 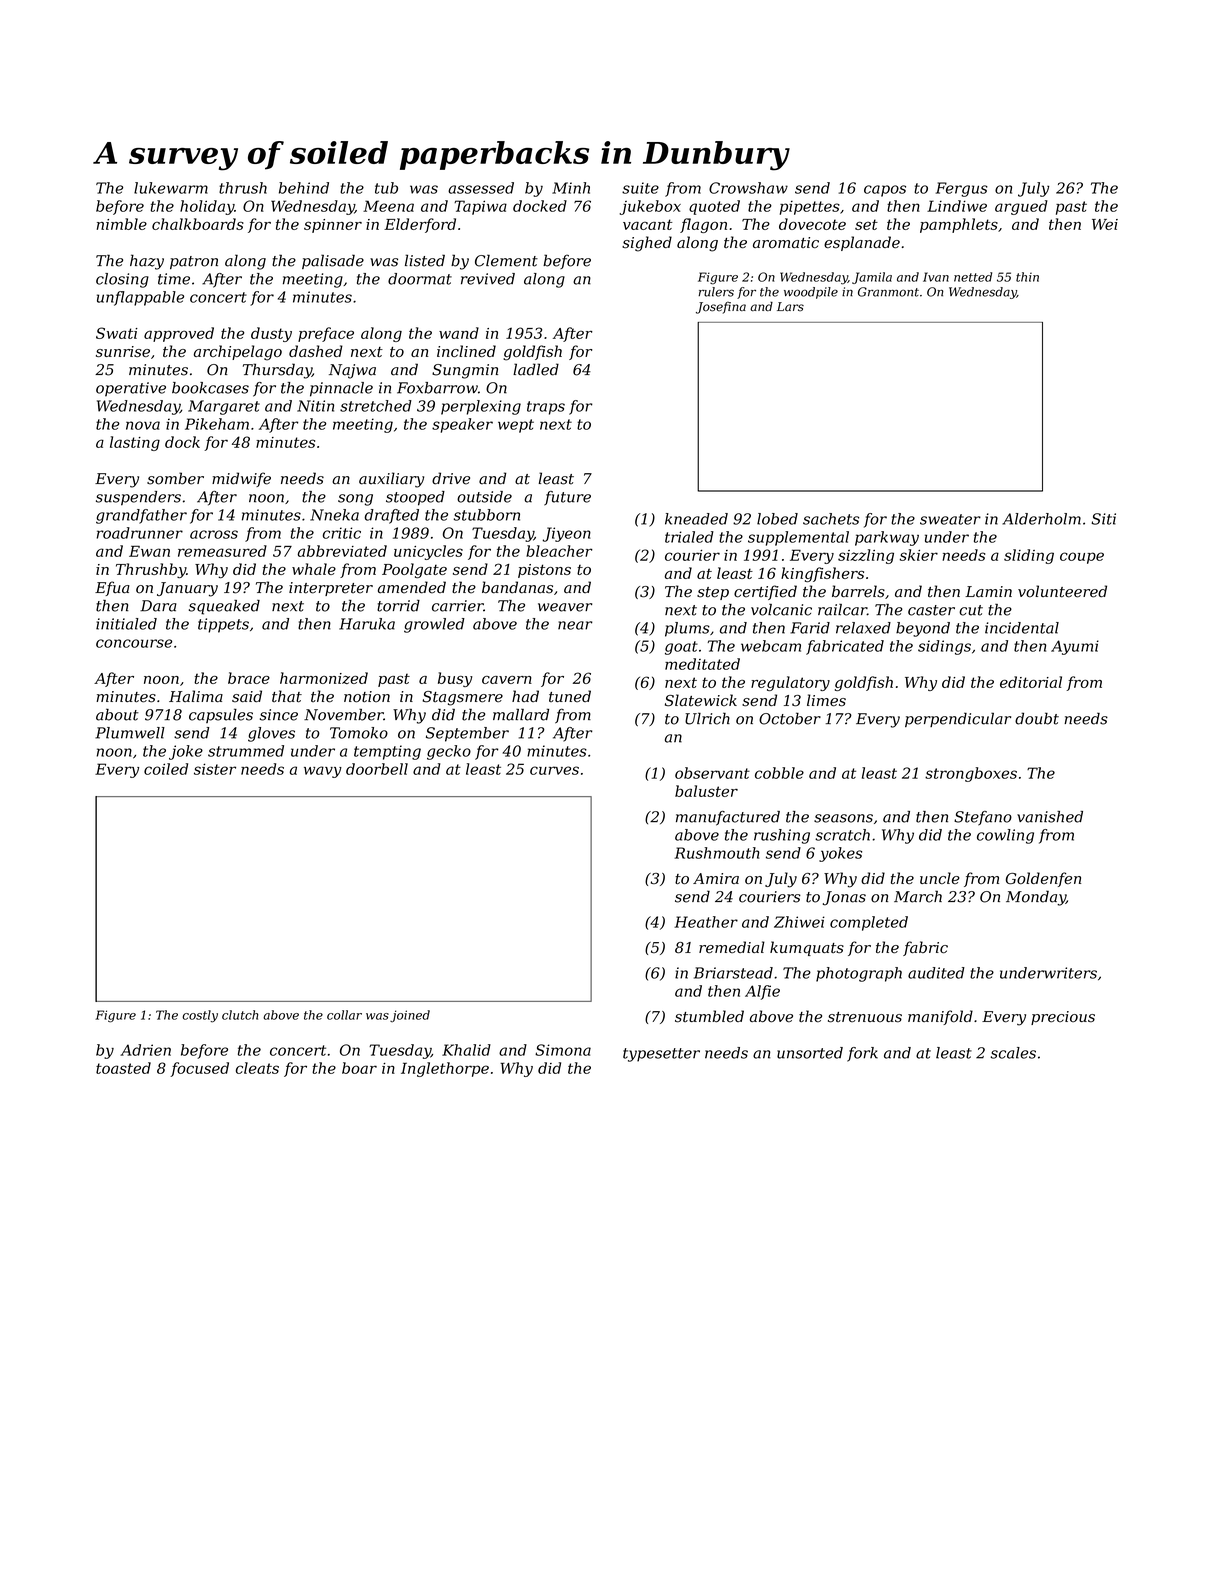 I want to click on scales, so click(x=1013, y=1053).
